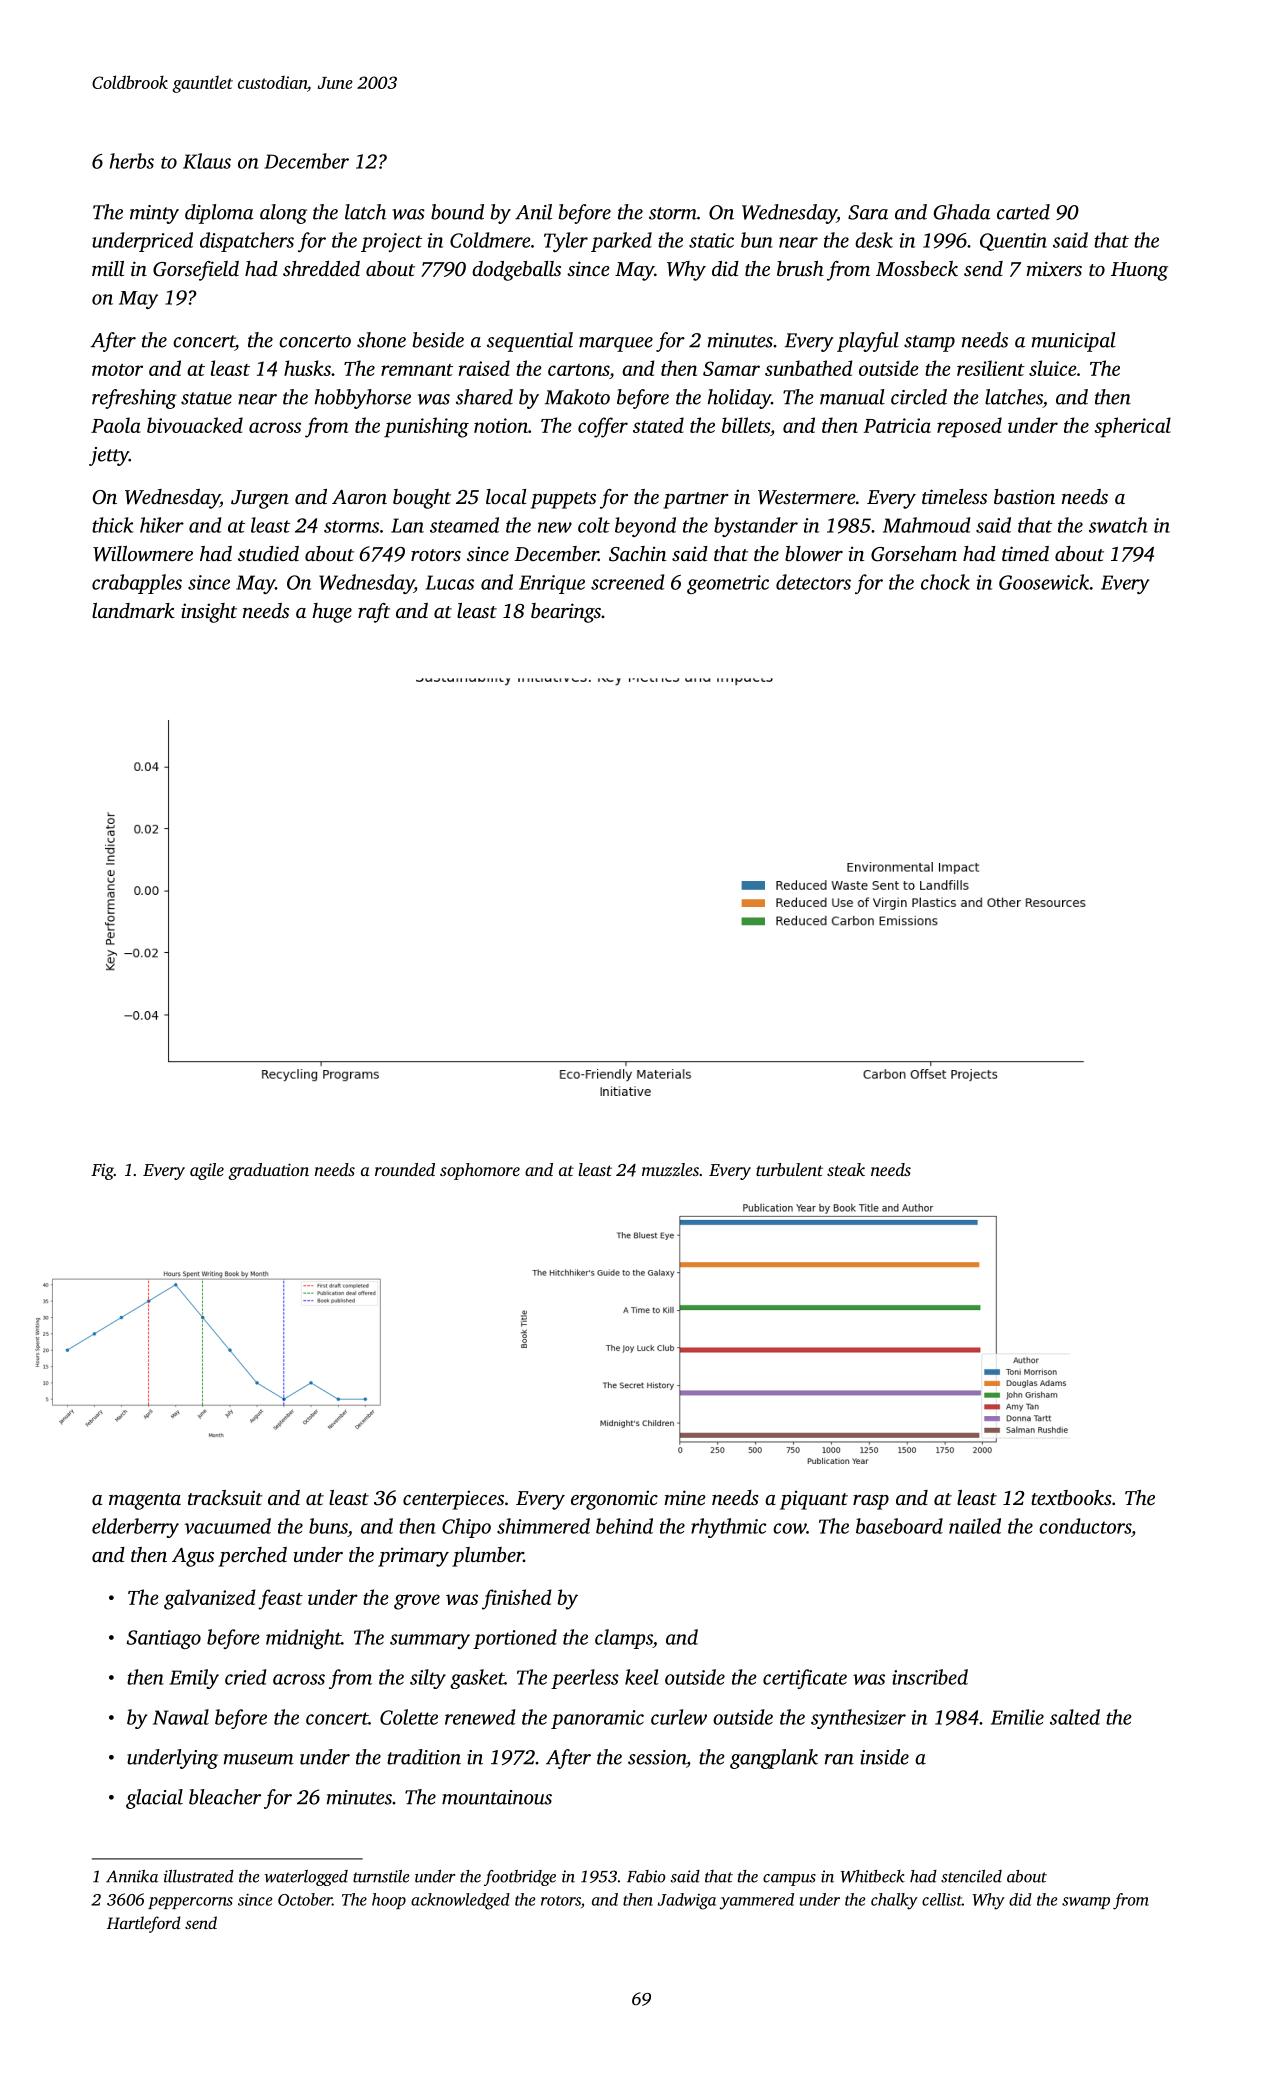 This screenshot has height=2081, width=1263. I want to click on Hartleford, so click(144, 1924).
